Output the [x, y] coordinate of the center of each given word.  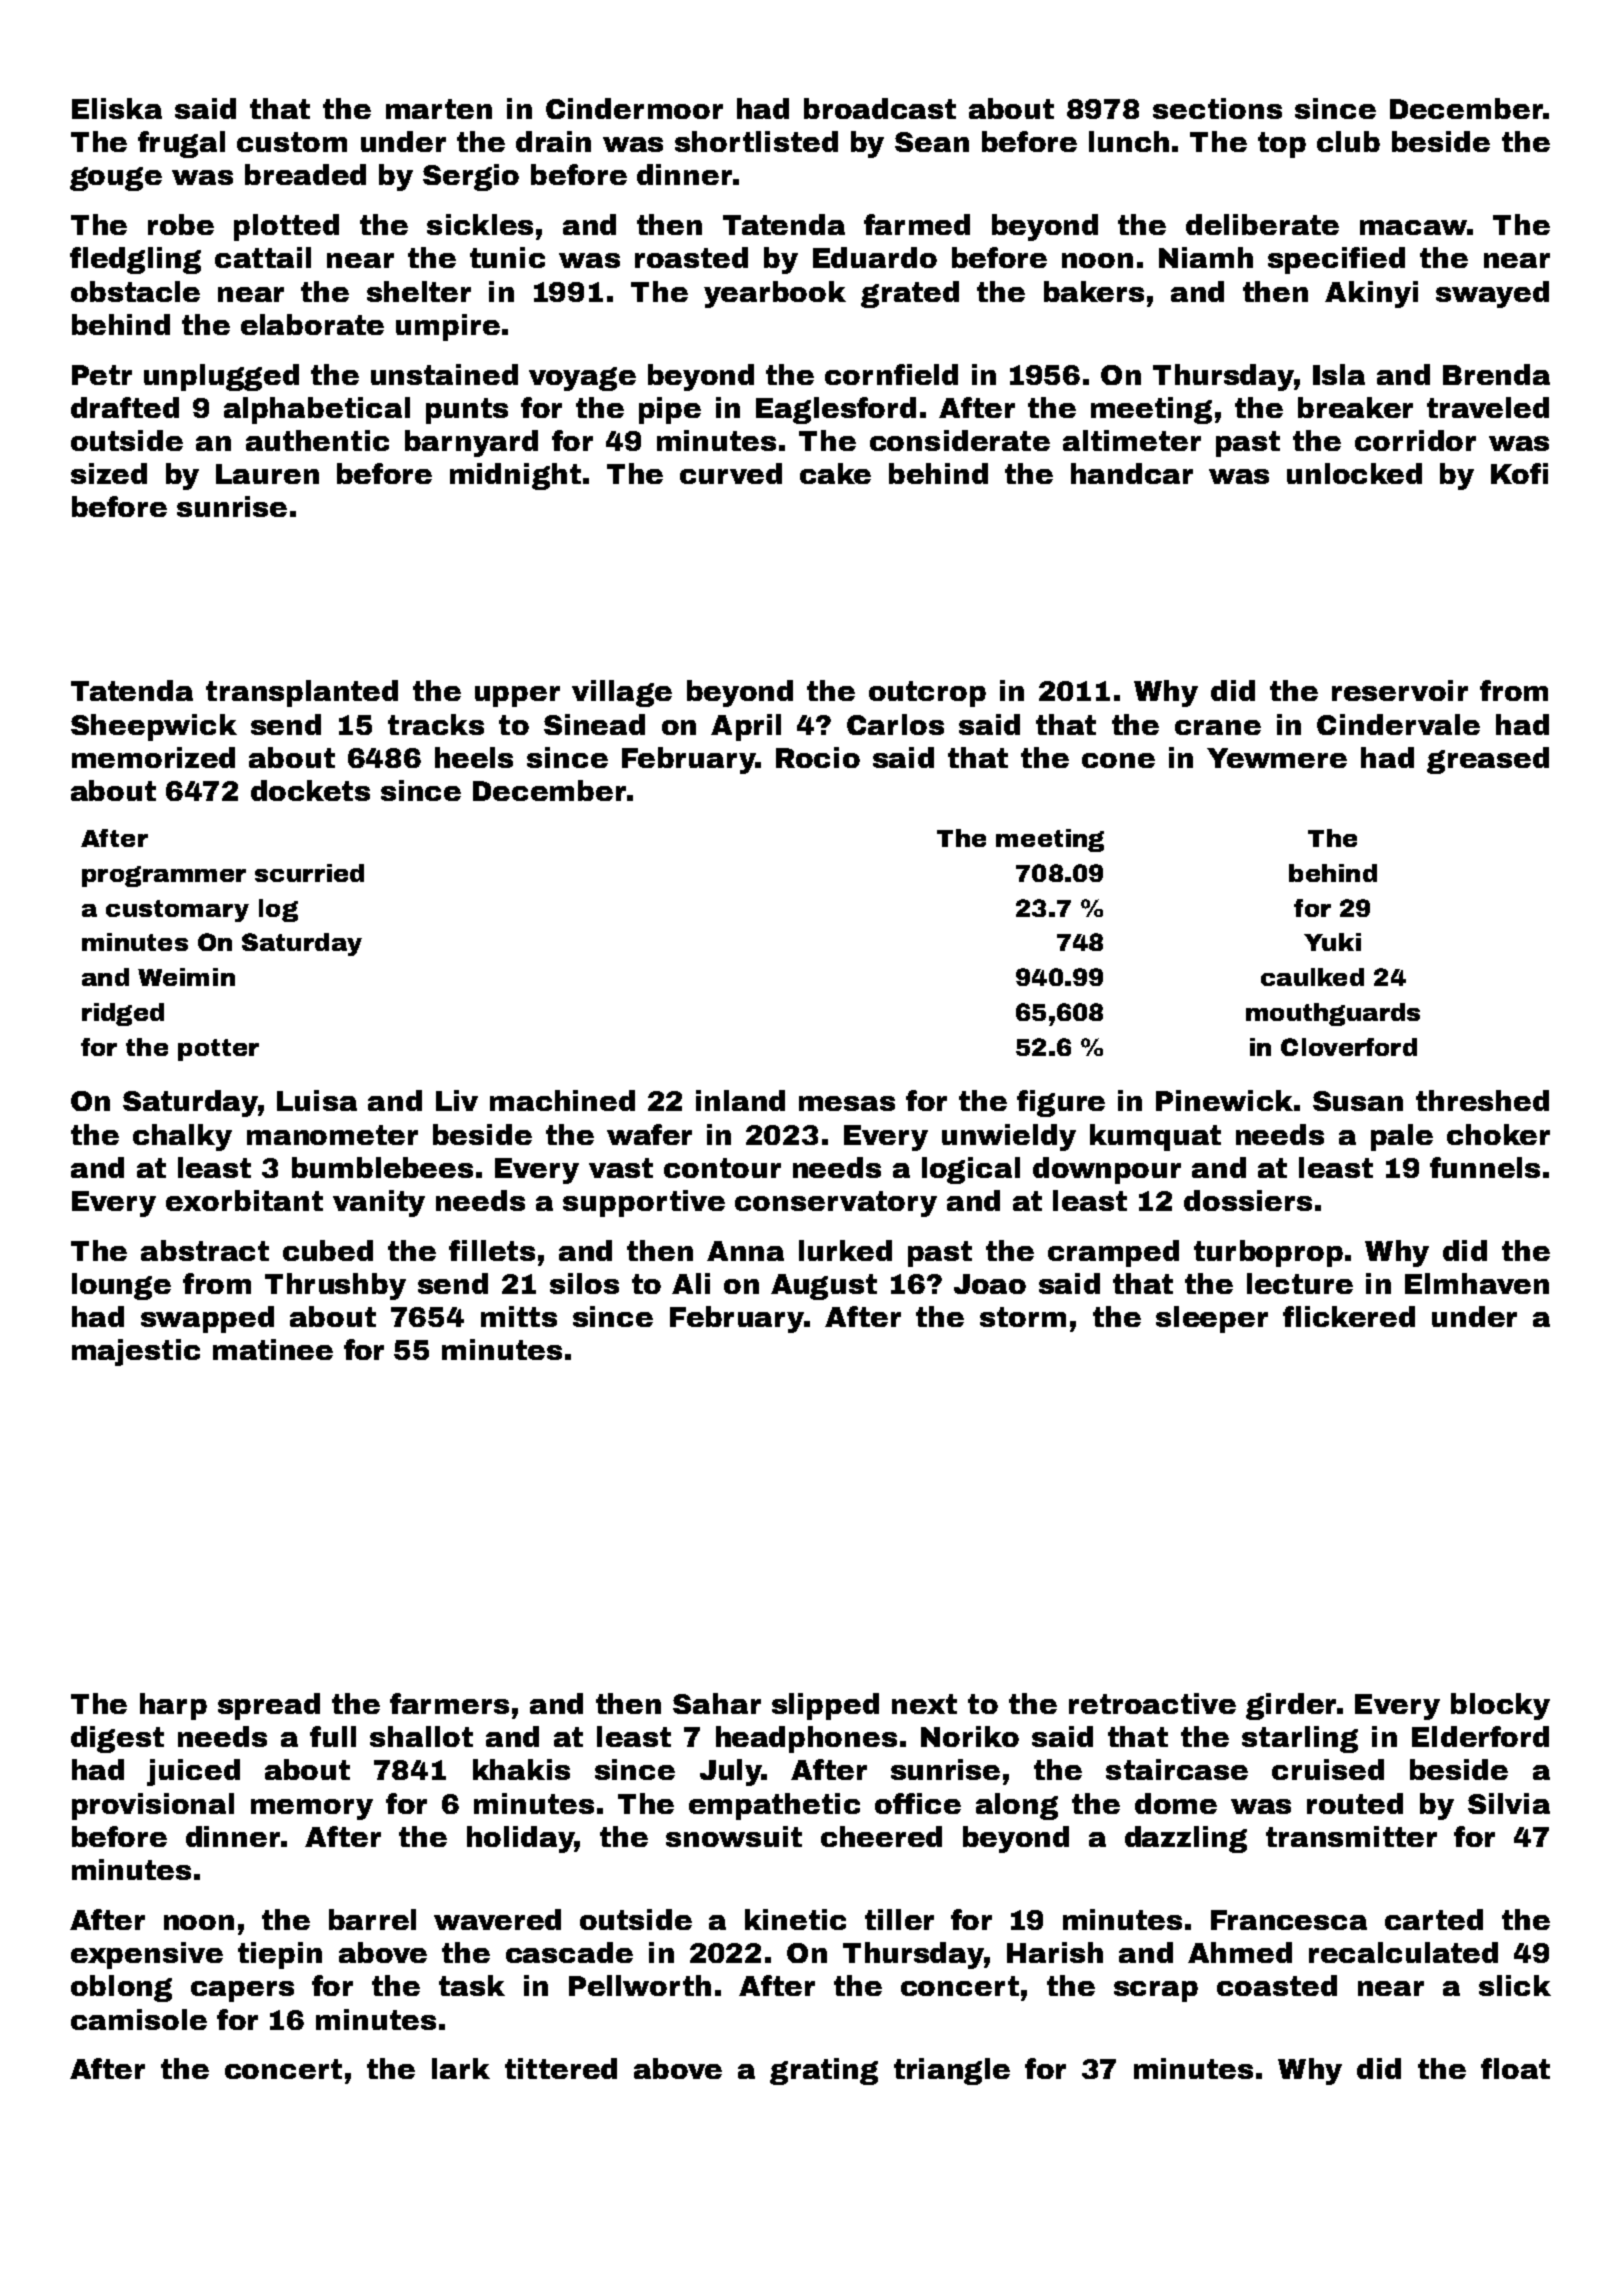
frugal [181, 144]
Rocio [818, 757]
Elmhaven [1477, 1283]
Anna [745, 1251]
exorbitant [244, 1200]
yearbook [775, 294]
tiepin [280, 1955]
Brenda [1496, 374]
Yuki [1332, 942]
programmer [164, 876]
